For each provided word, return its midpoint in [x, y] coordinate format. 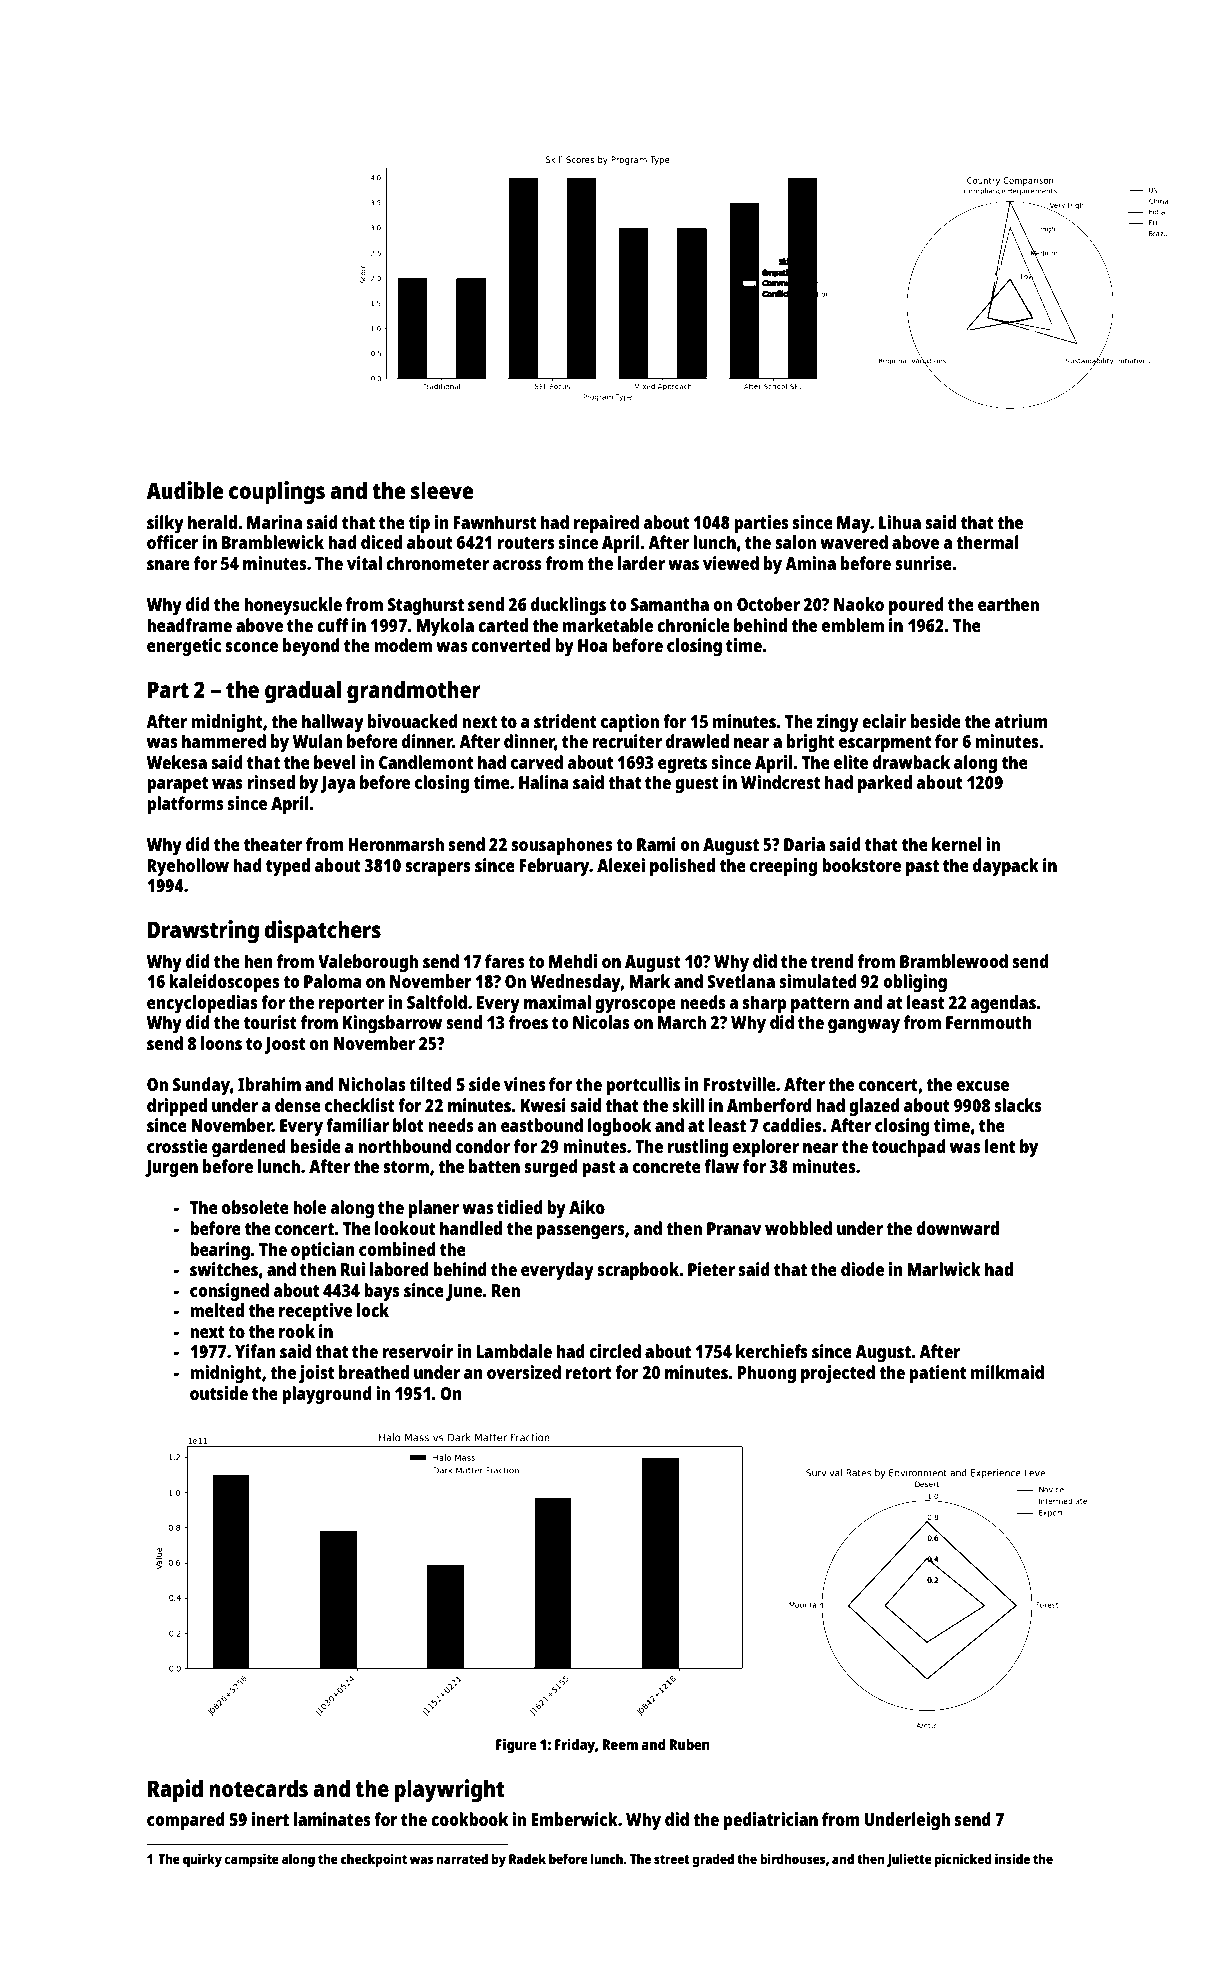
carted [503, 625]
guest [697, 785]
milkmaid [1007, 1372]
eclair [884, 721]
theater [273, 844]
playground [327, 1395]
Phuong [767, 1374]
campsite [251, 1860]
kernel [956, 844]
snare [168, 565]
